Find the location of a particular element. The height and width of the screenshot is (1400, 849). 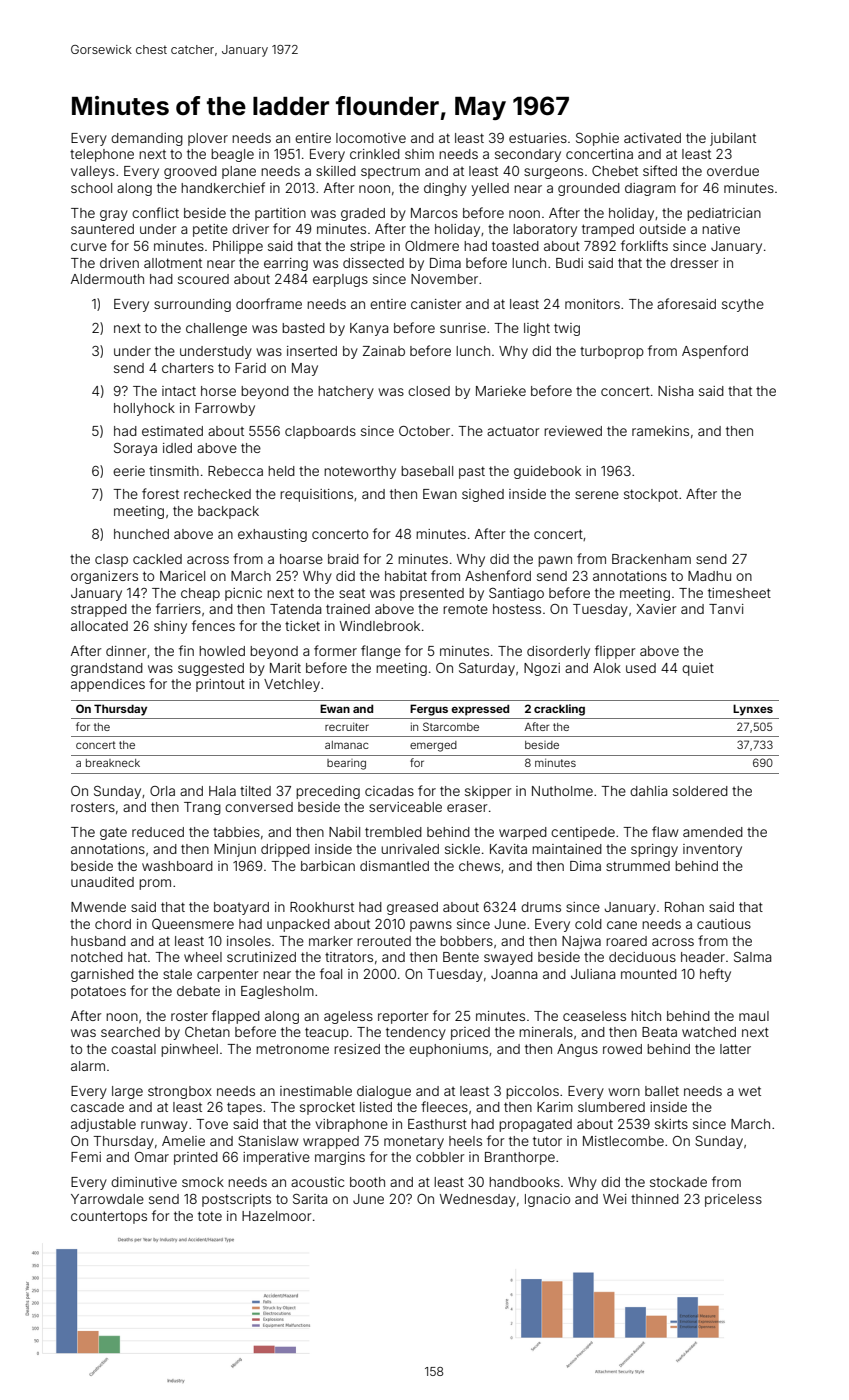

notched is located at coordinates (97, 957).
